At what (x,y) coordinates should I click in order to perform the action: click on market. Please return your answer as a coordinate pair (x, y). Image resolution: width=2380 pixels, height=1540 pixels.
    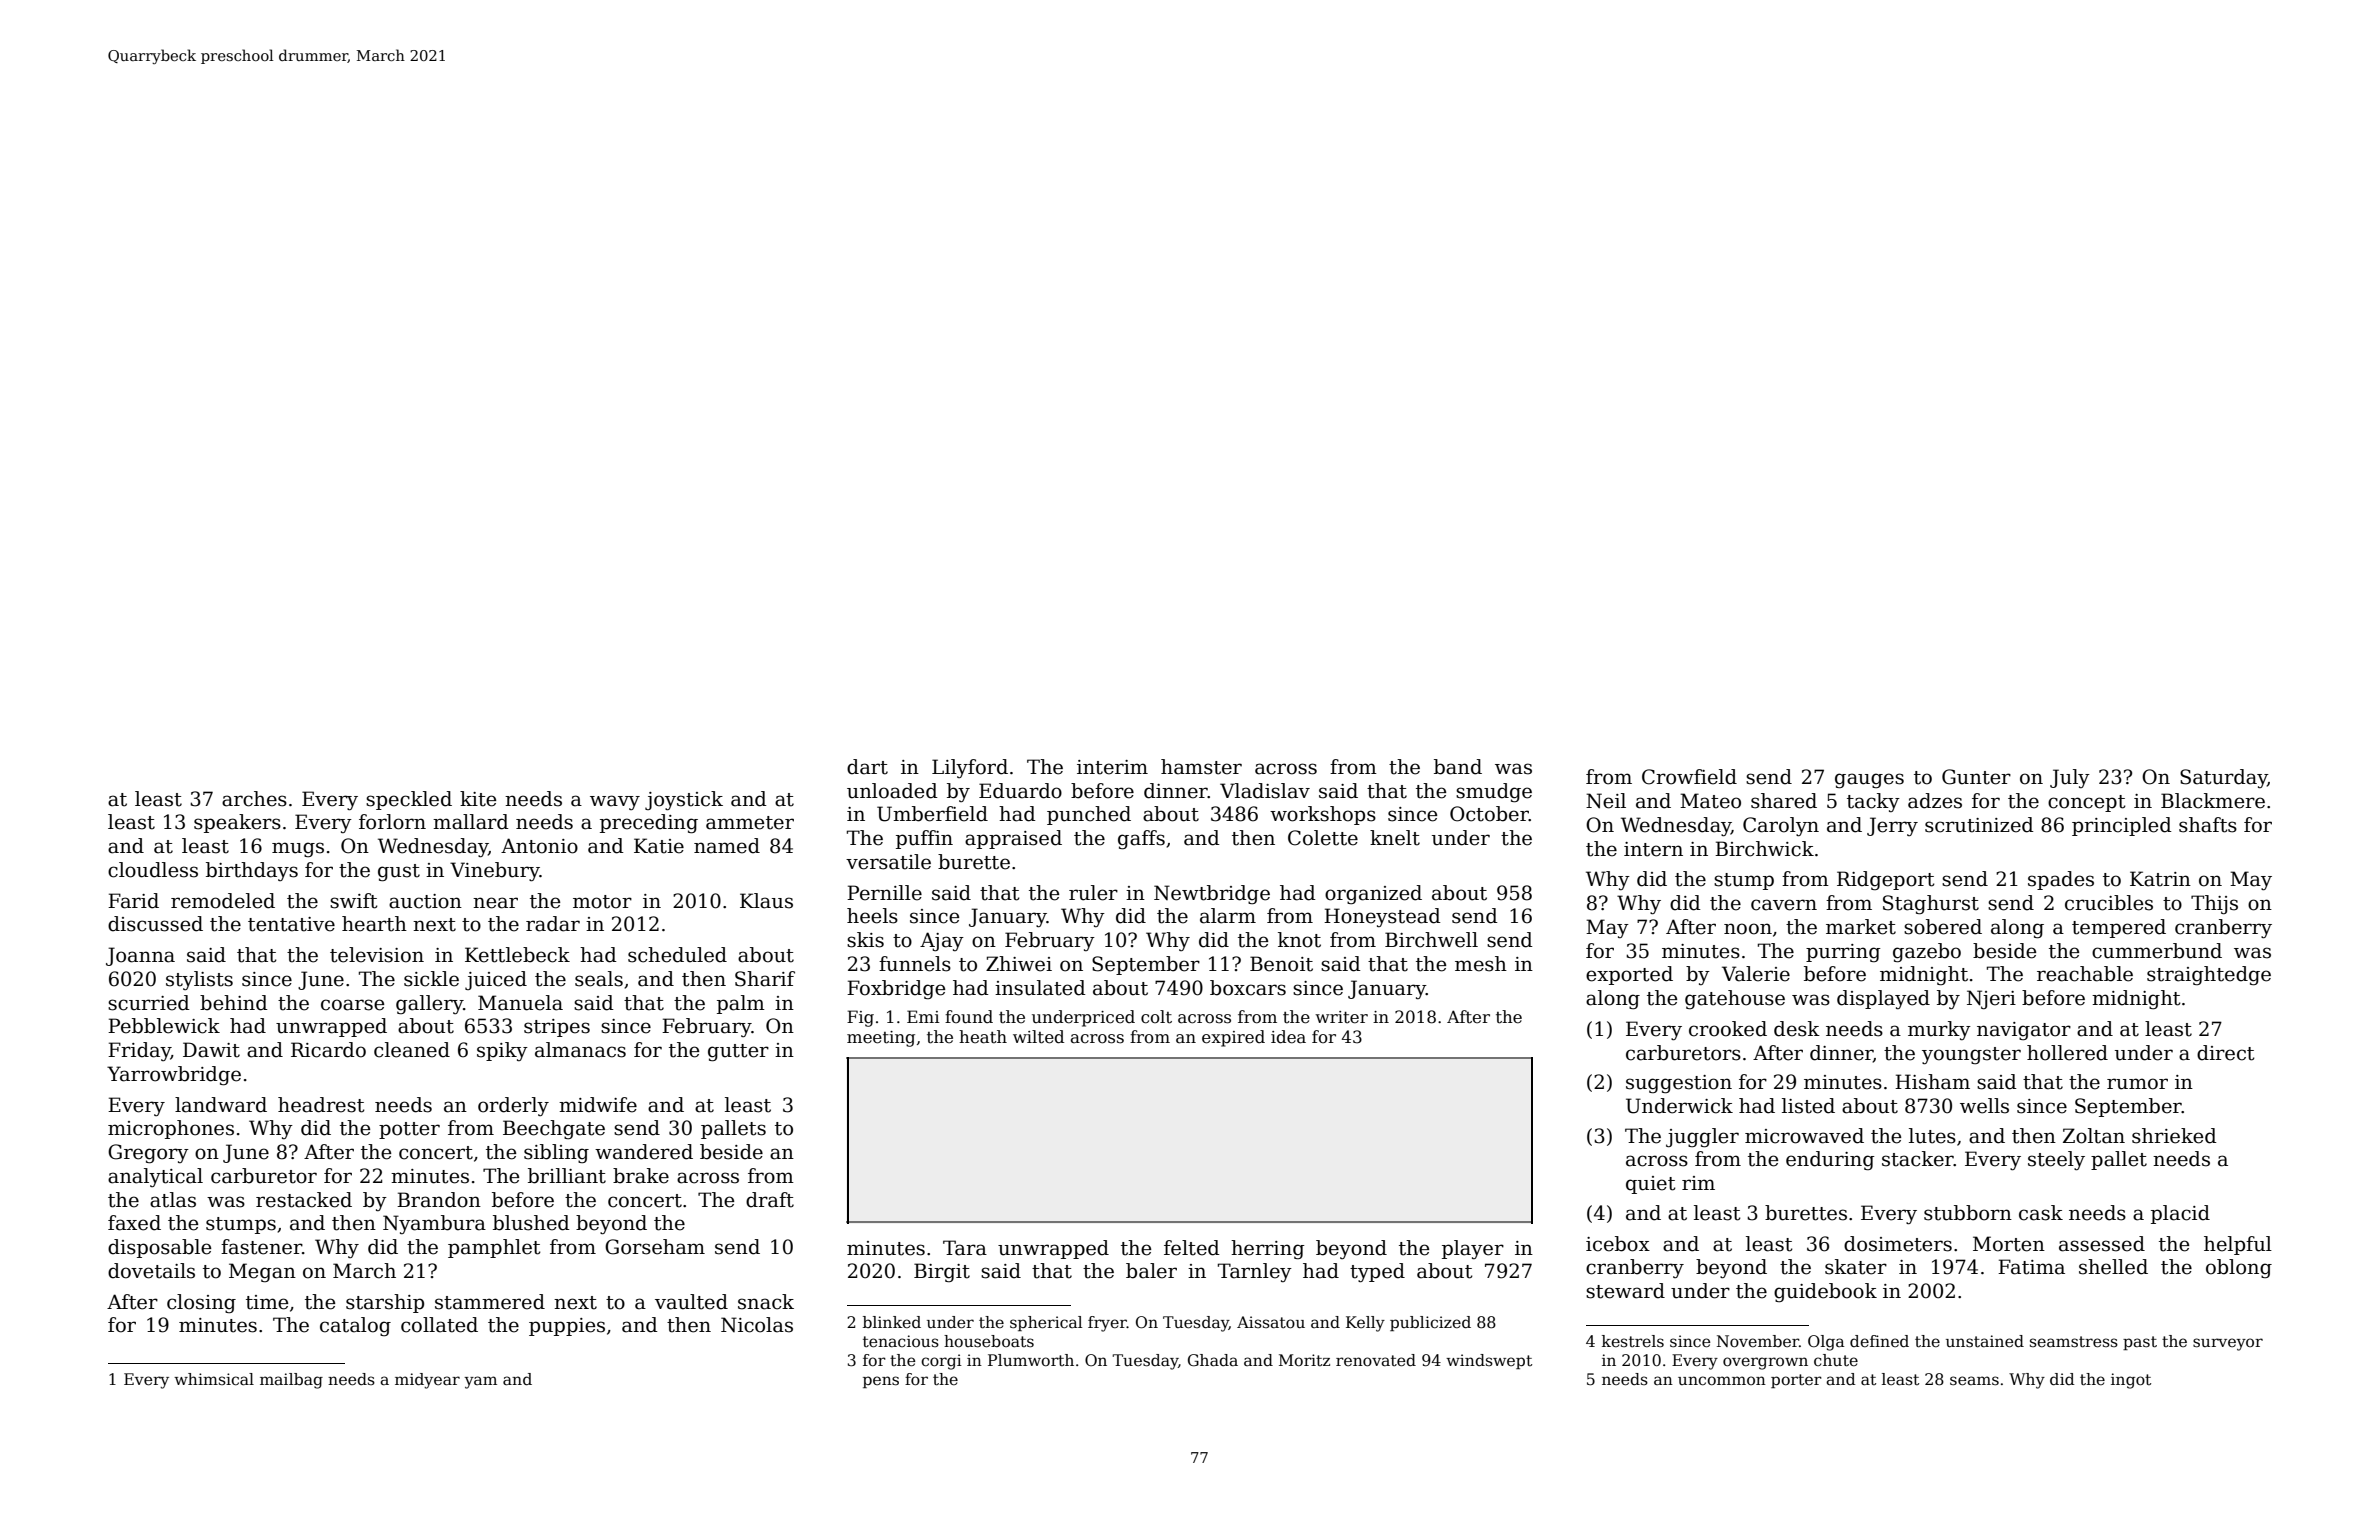
    Looking at the image, I should click on (1861, 927).
